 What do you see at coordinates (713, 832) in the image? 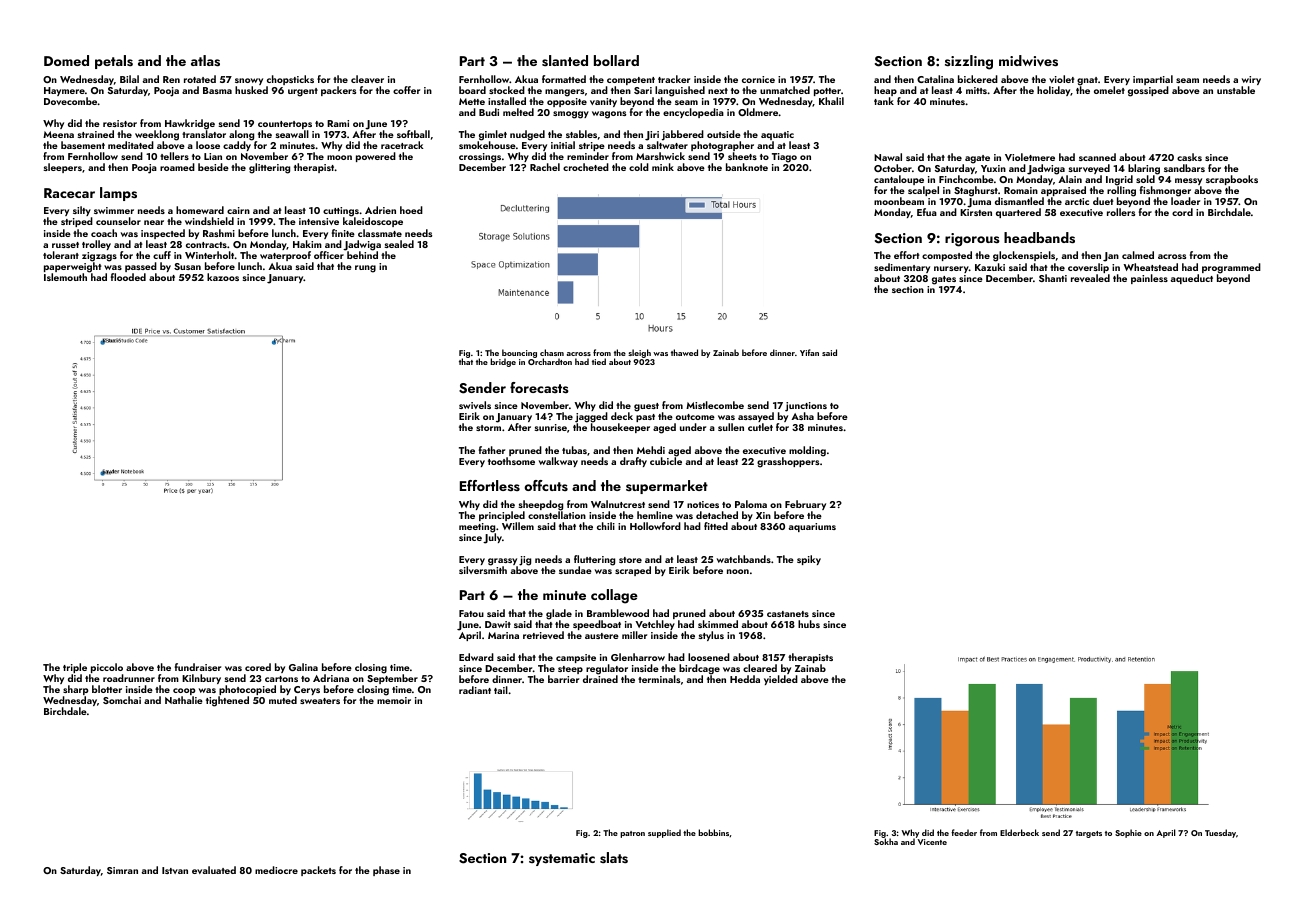
I see `bobbins` at bounding box center [713, 832].
